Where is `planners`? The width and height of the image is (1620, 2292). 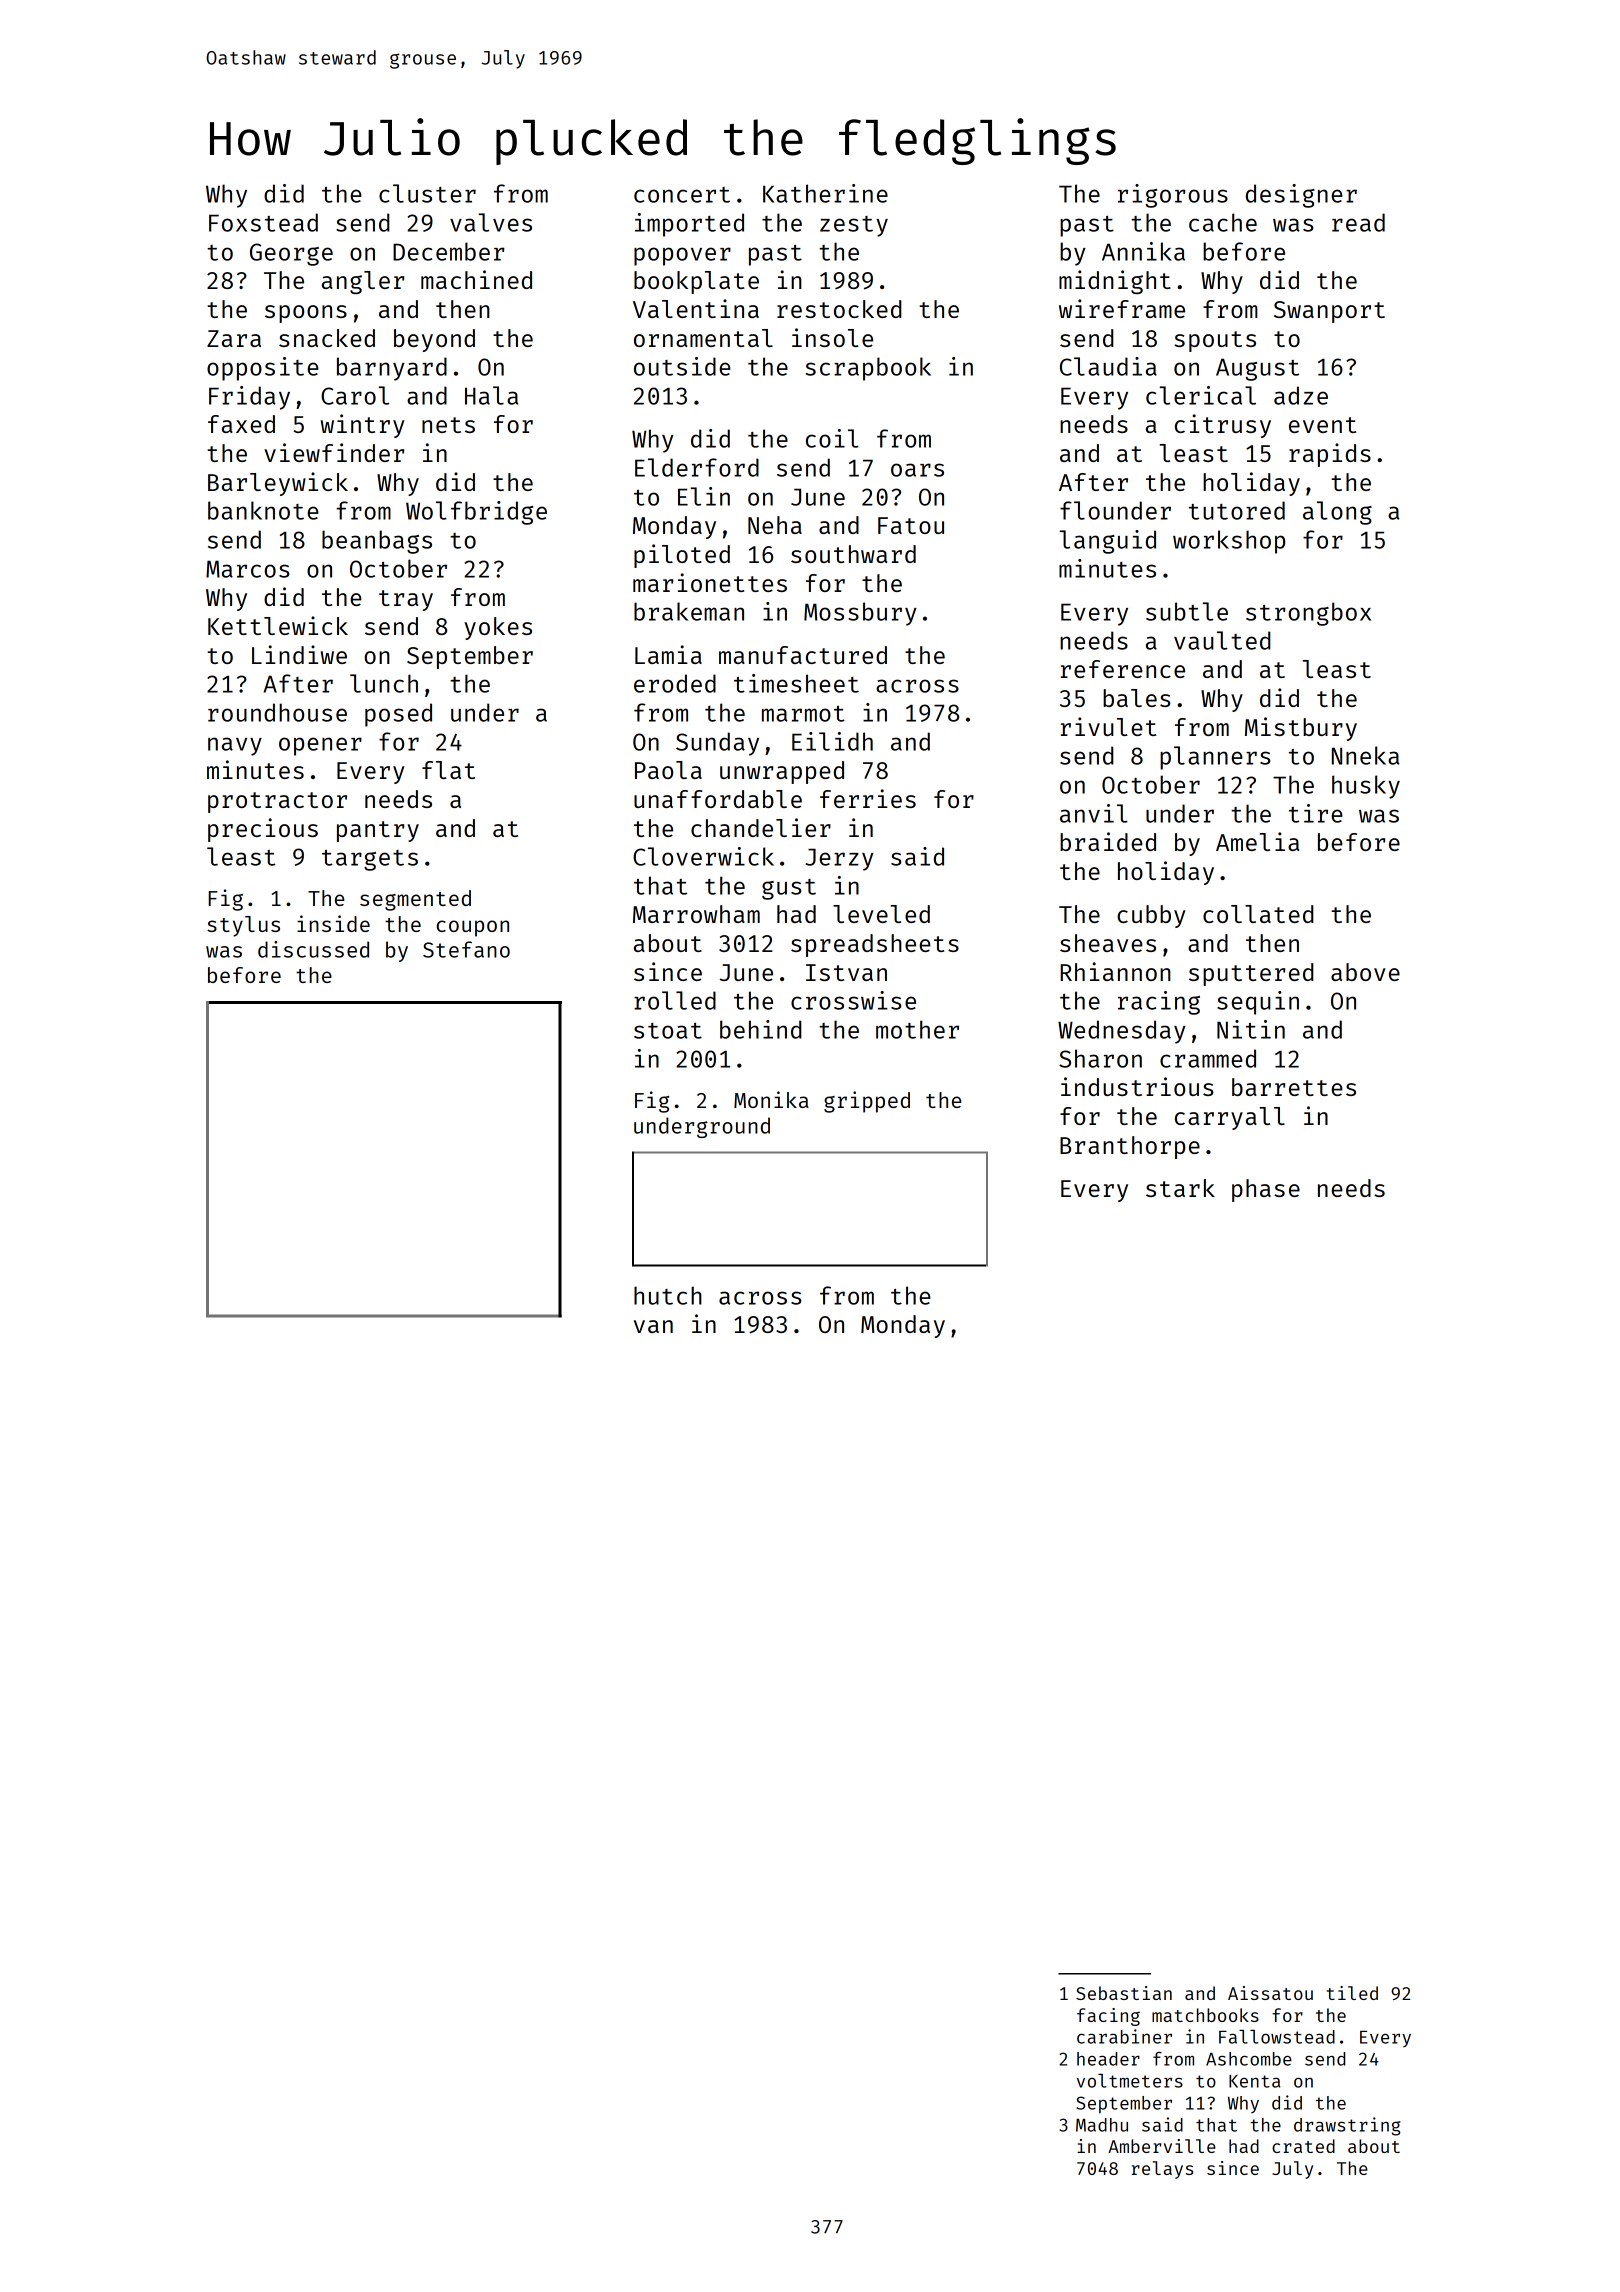
planners is located at coordinates (1215, 758).
